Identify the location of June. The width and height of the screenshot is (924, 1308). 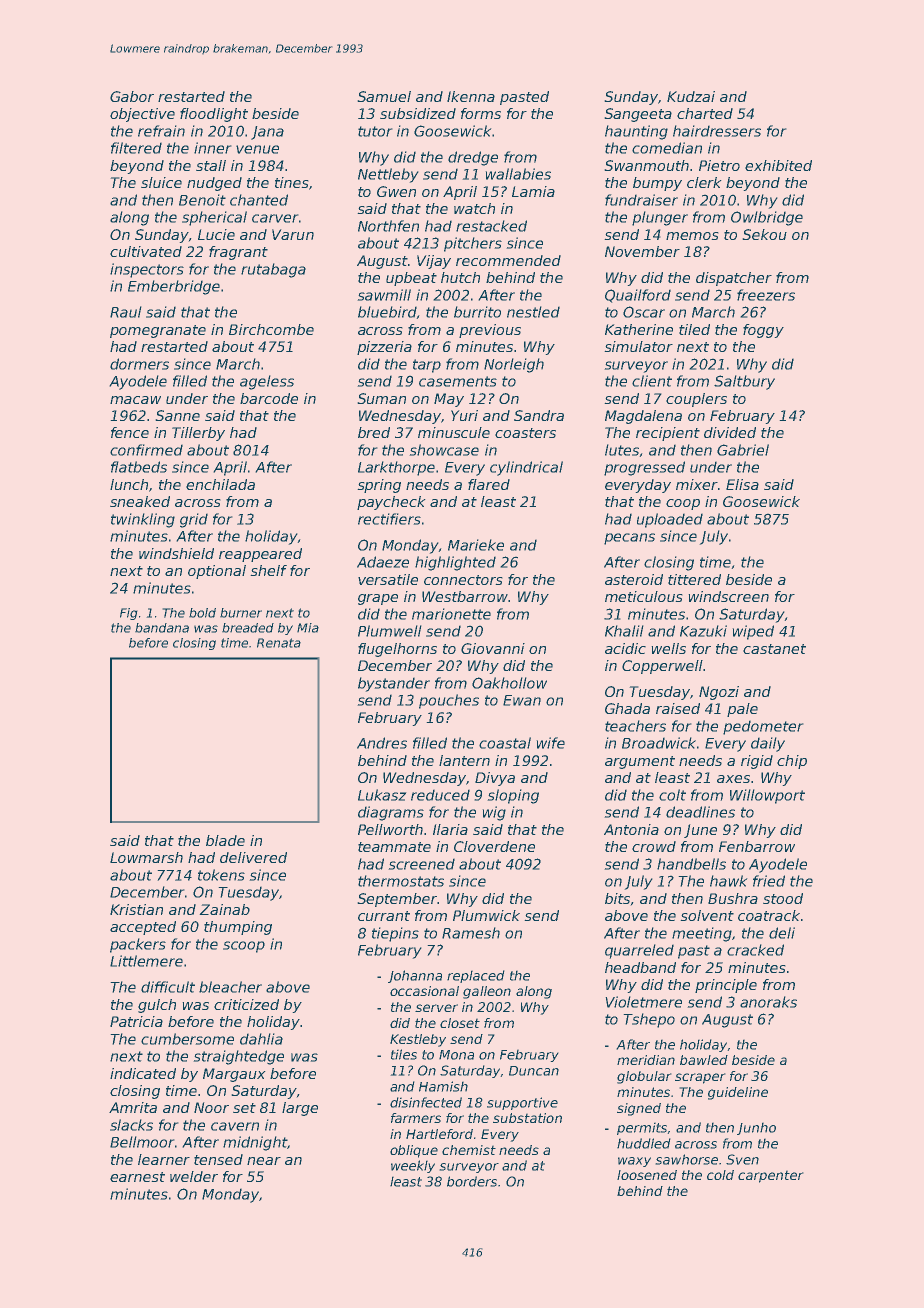
(700, 831).
